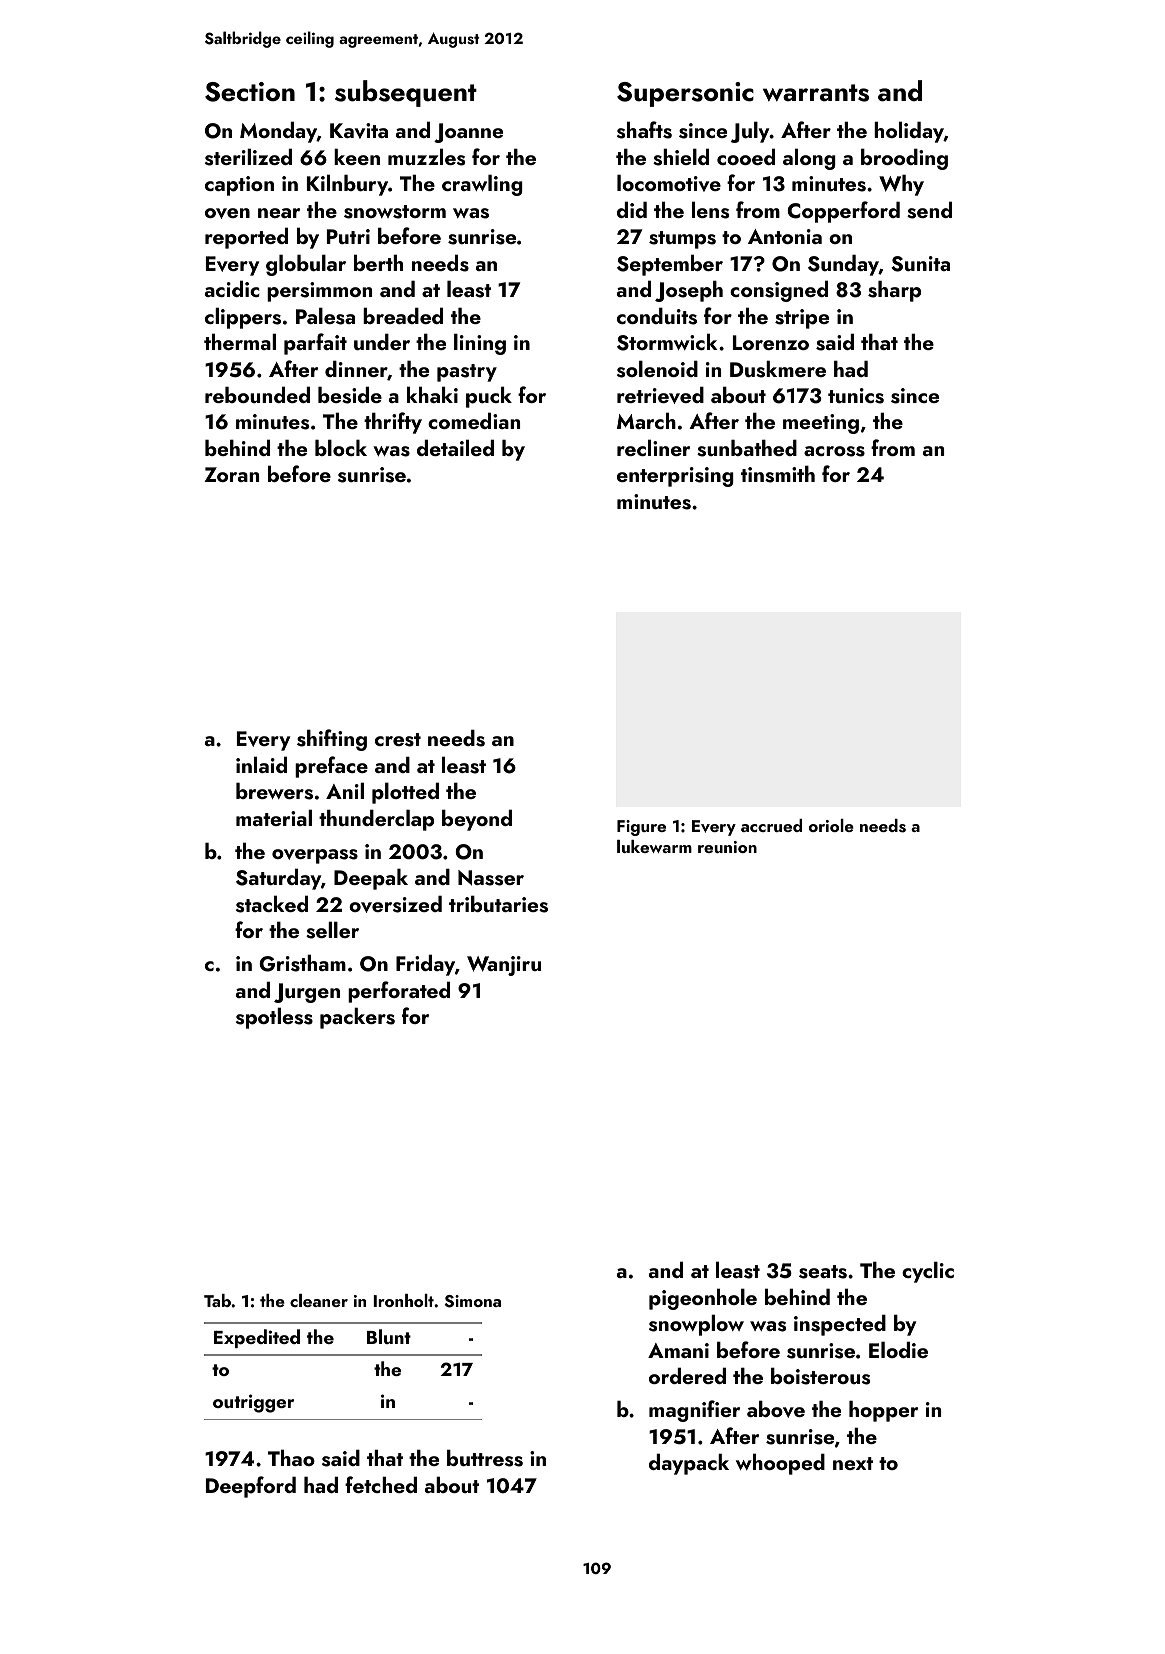 This screenshot has width=1165, height=1654. I want to click on Tab, so click(217, 1300).
